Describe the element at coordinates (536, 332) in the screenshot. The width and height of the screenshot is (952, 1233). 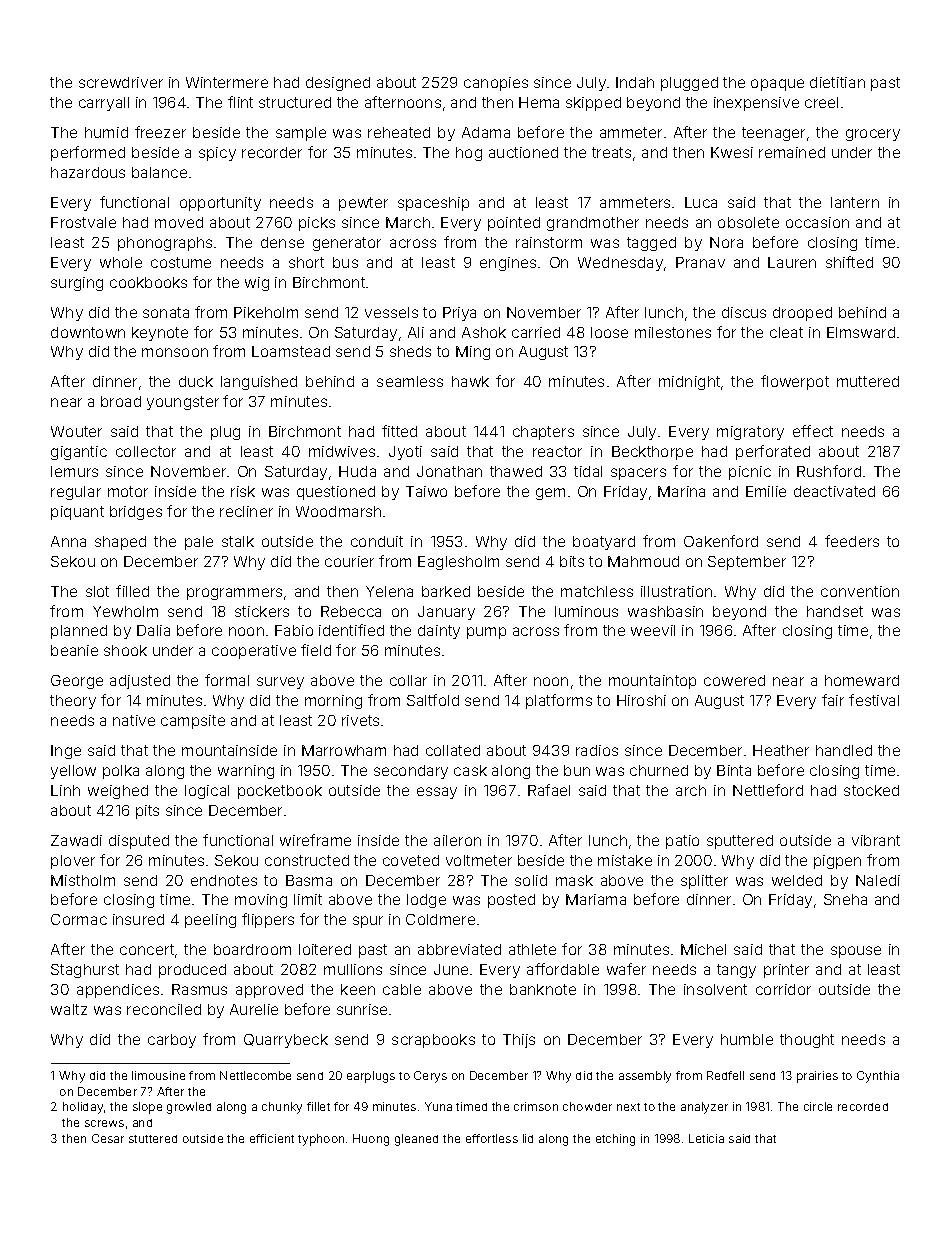
I see `carried` at that location.
